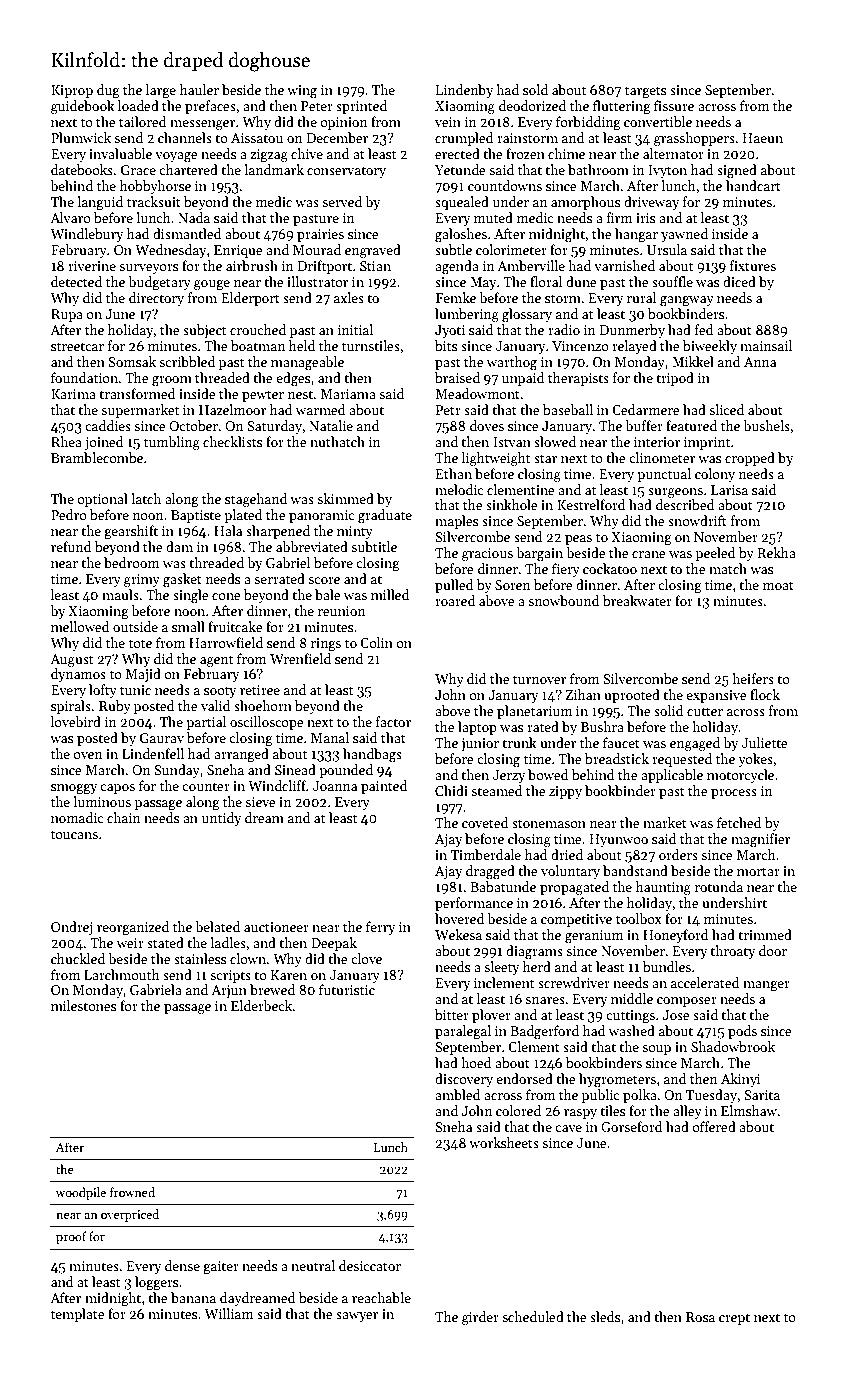  Describe the element at coordinates (480, 1318) in the page. I see `girder` at that location.
